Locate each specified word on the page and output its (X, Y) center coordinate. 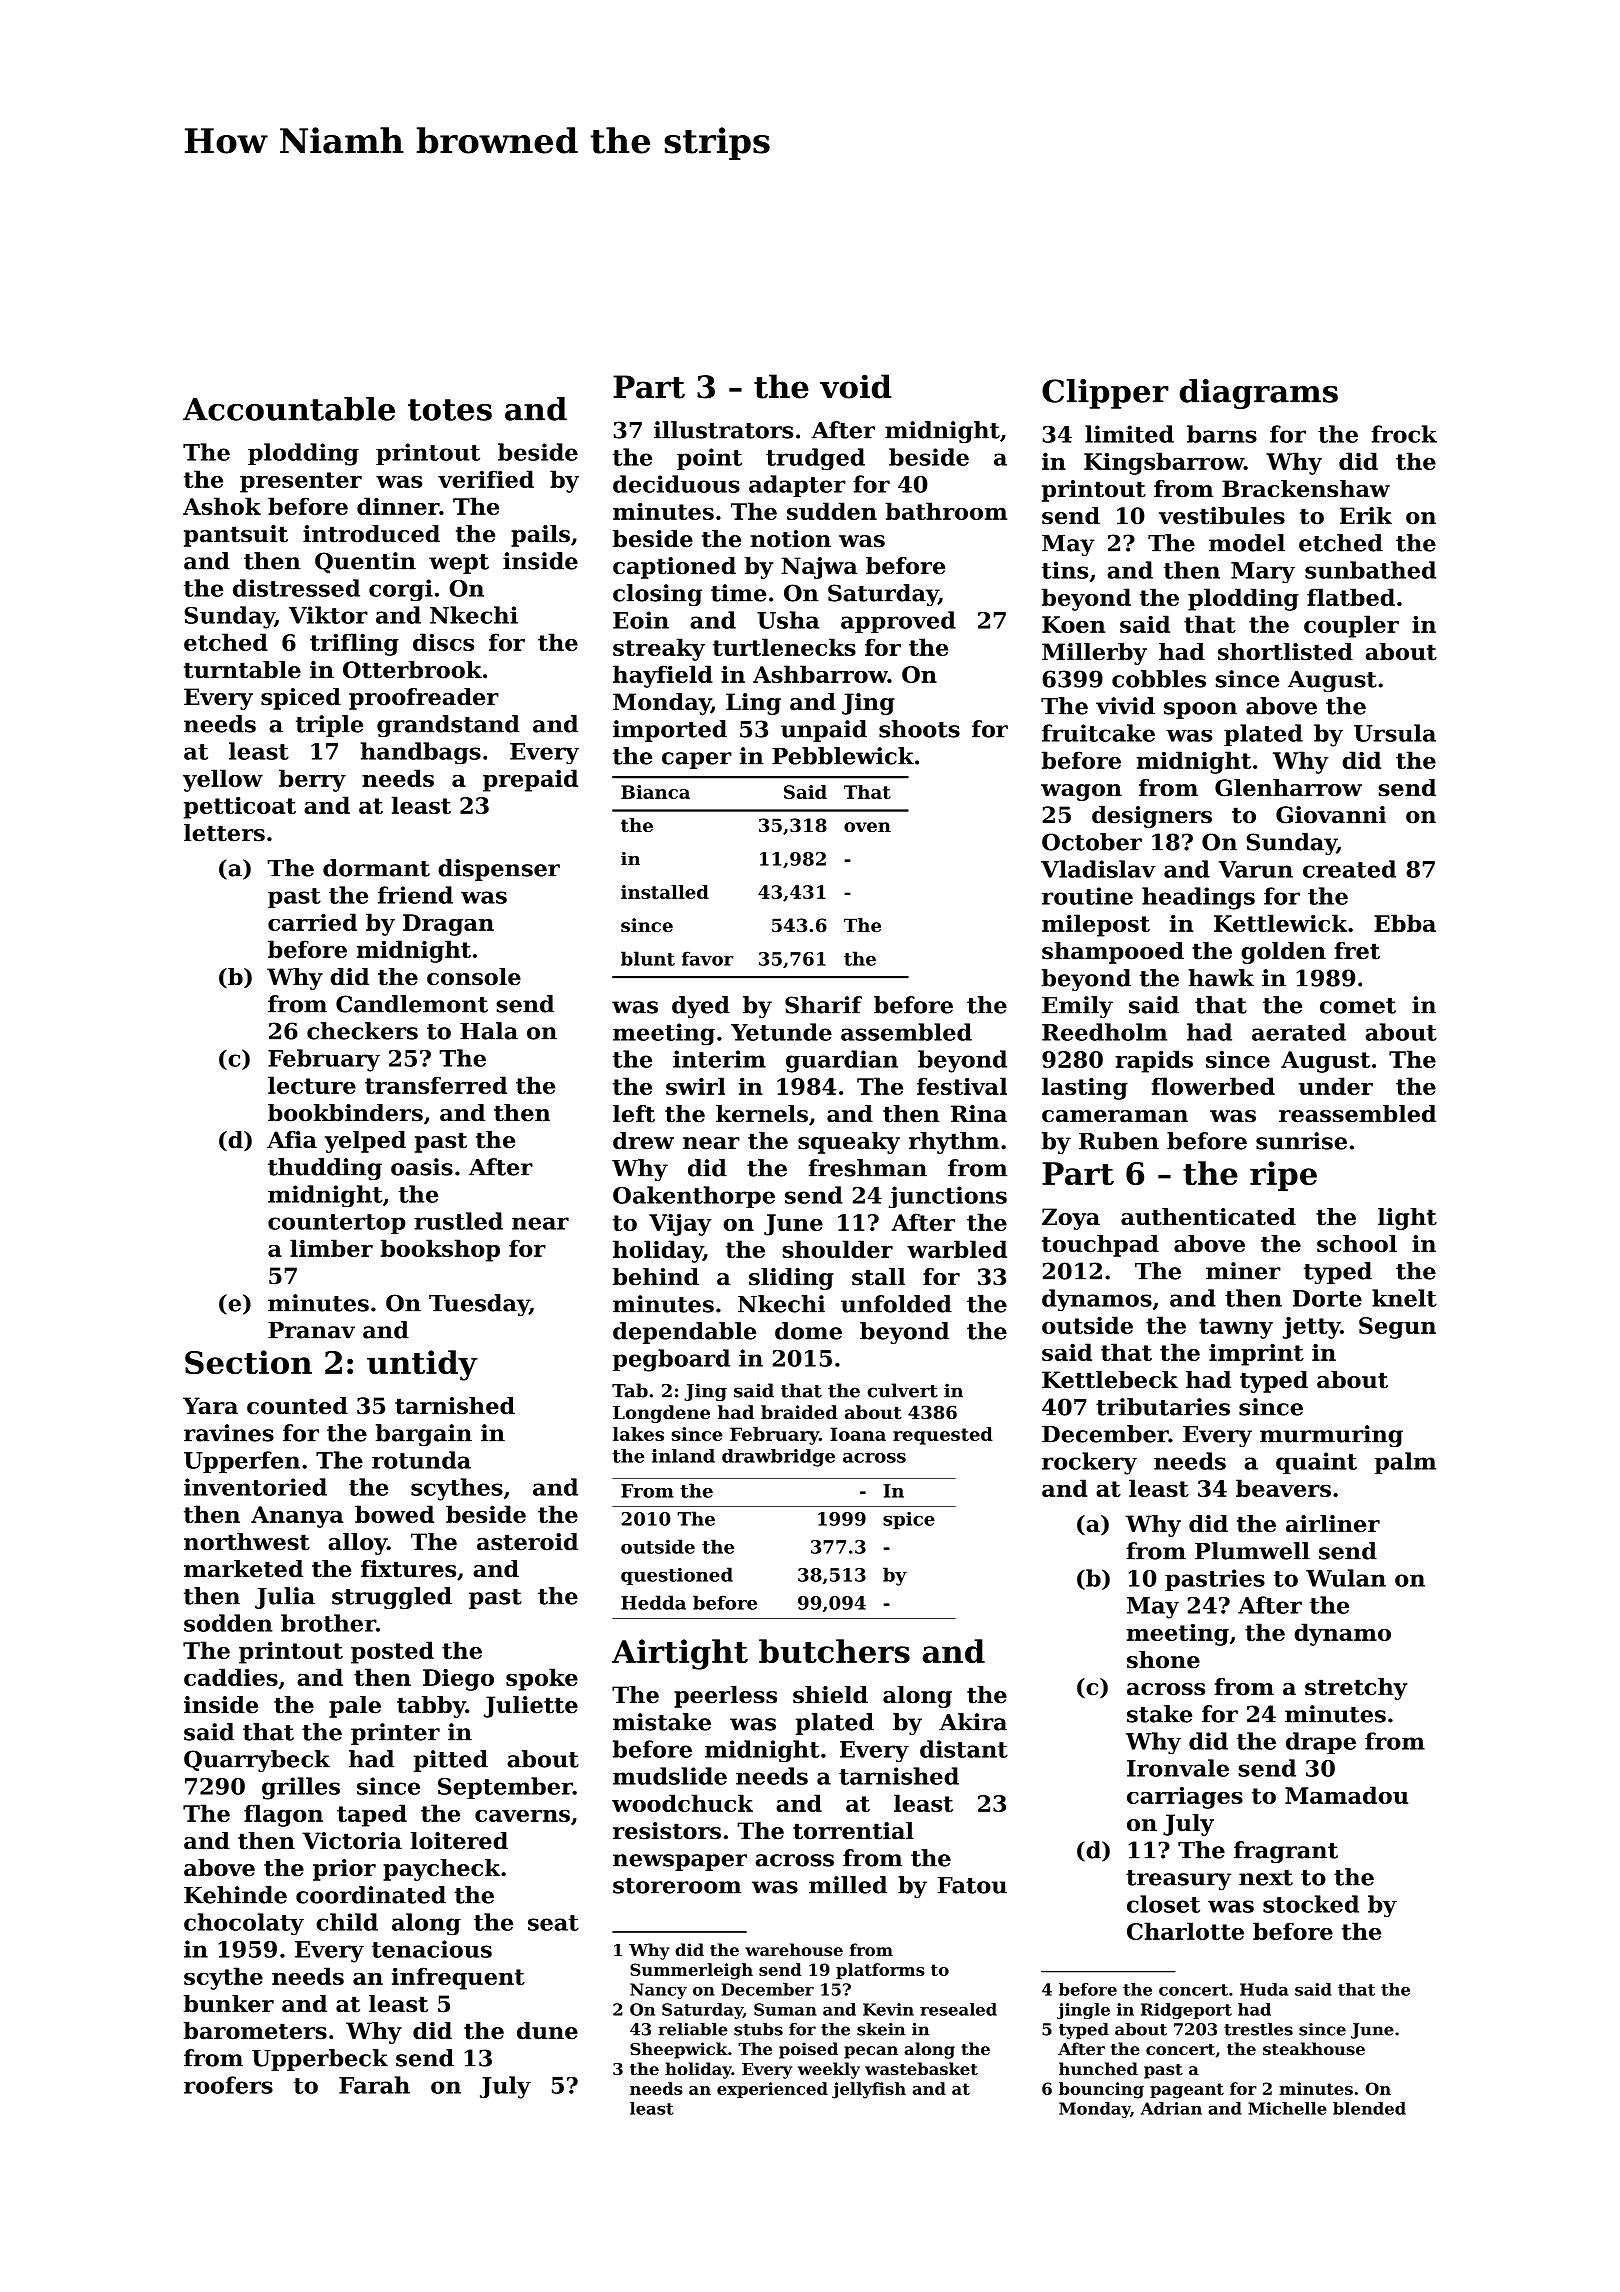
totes (450, 410)
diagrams (1259, 394)
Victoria (352, 1841)
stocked (1311, 1904)
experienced (772, 2090)
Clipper (1105, 394)
